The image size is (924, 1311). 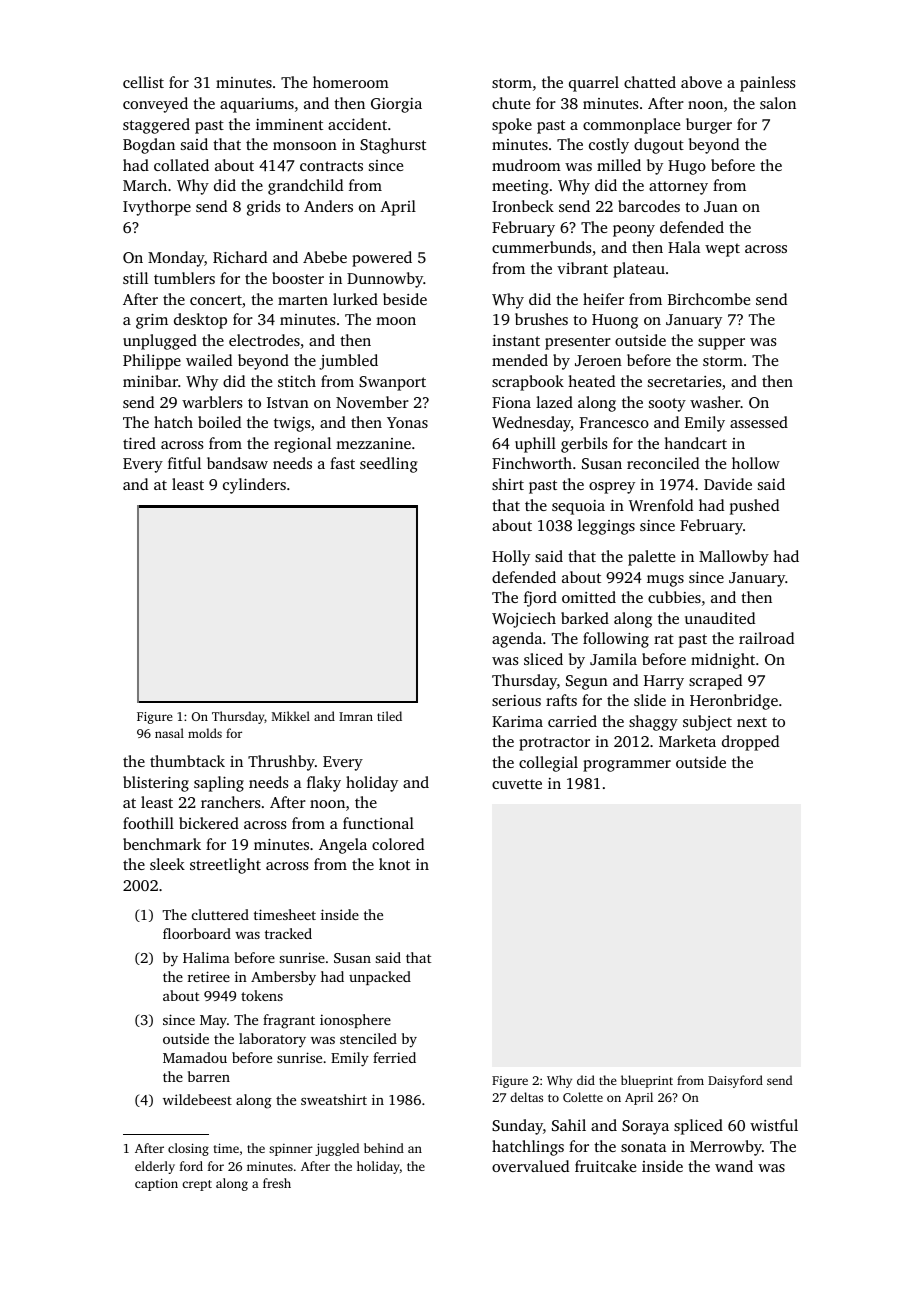 What do you see at coordinates (517, 784) in the image?
I see `cuvette` at bounding box center [517, 784].
